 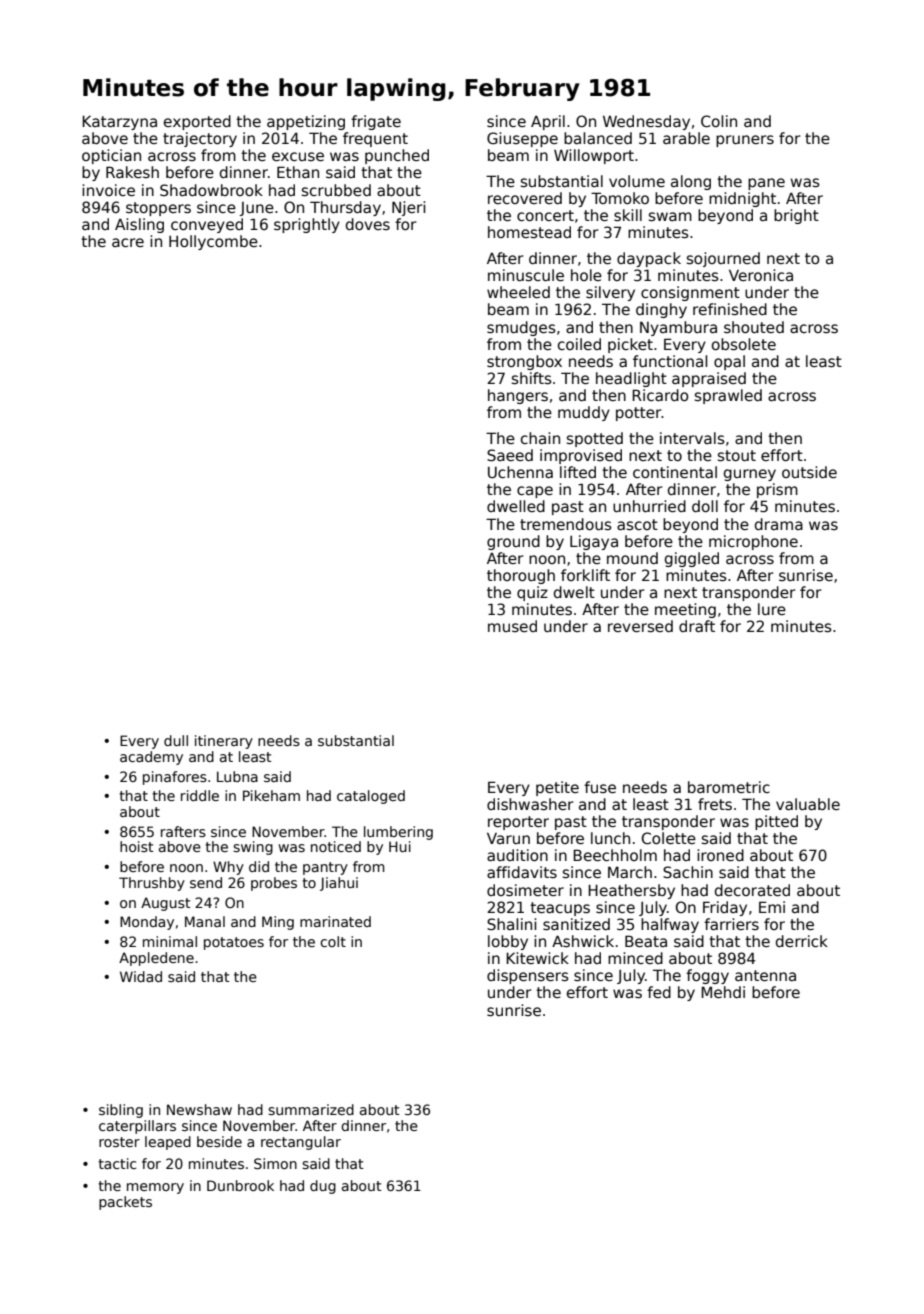 I want to click on mused, so click(x=512, y=626).
